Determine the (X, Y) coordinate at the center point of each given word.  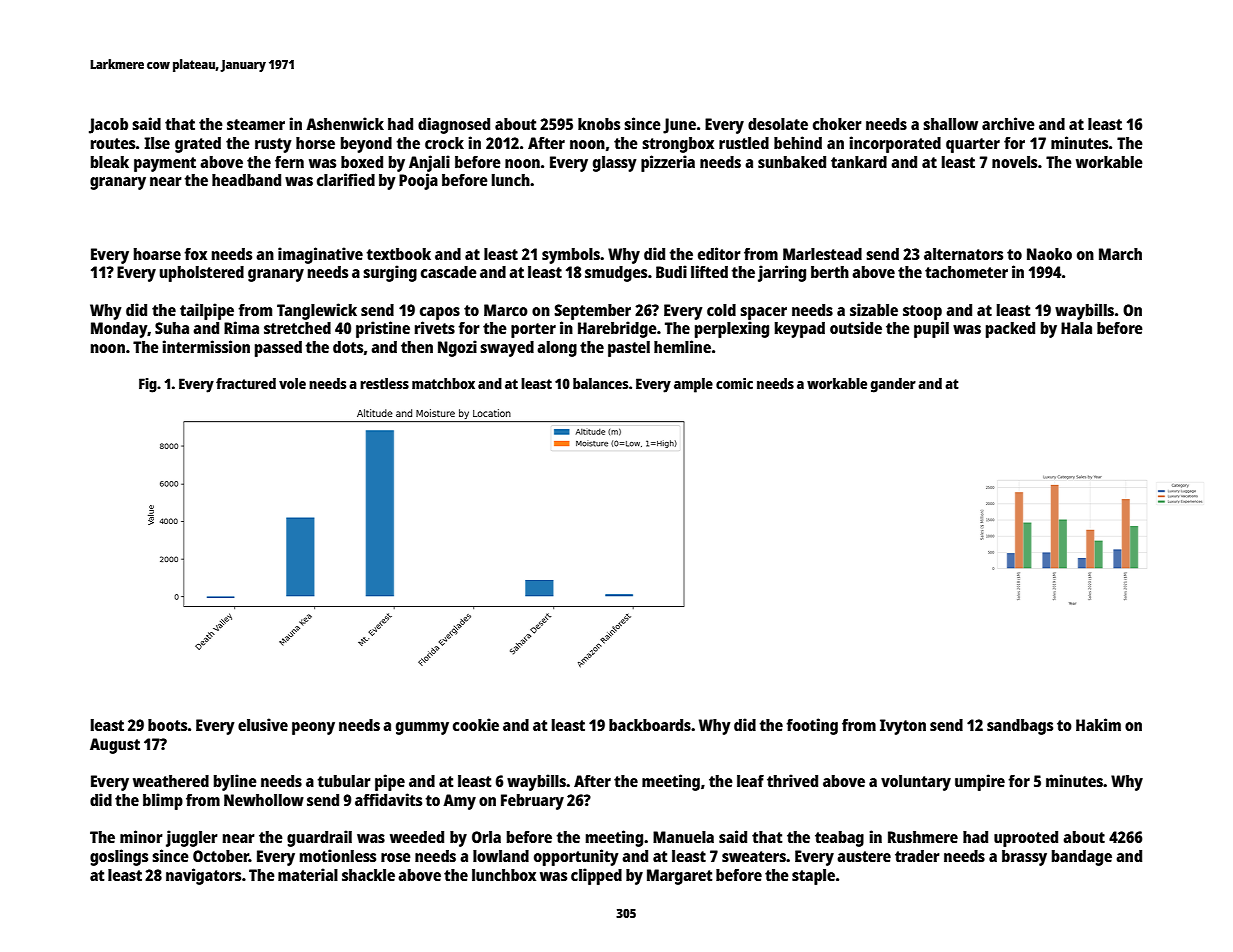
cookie (476, 724)
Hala (1076, 328)
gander (893, 385)
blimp (163, 801)
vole (292, 383)
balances (600, 383)
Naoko (1049, 254)
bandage (1082, 858)
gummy (422, 728)
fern (289, 162)
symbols (571, 256)
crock (444, 143)
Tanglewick (317, 311)
